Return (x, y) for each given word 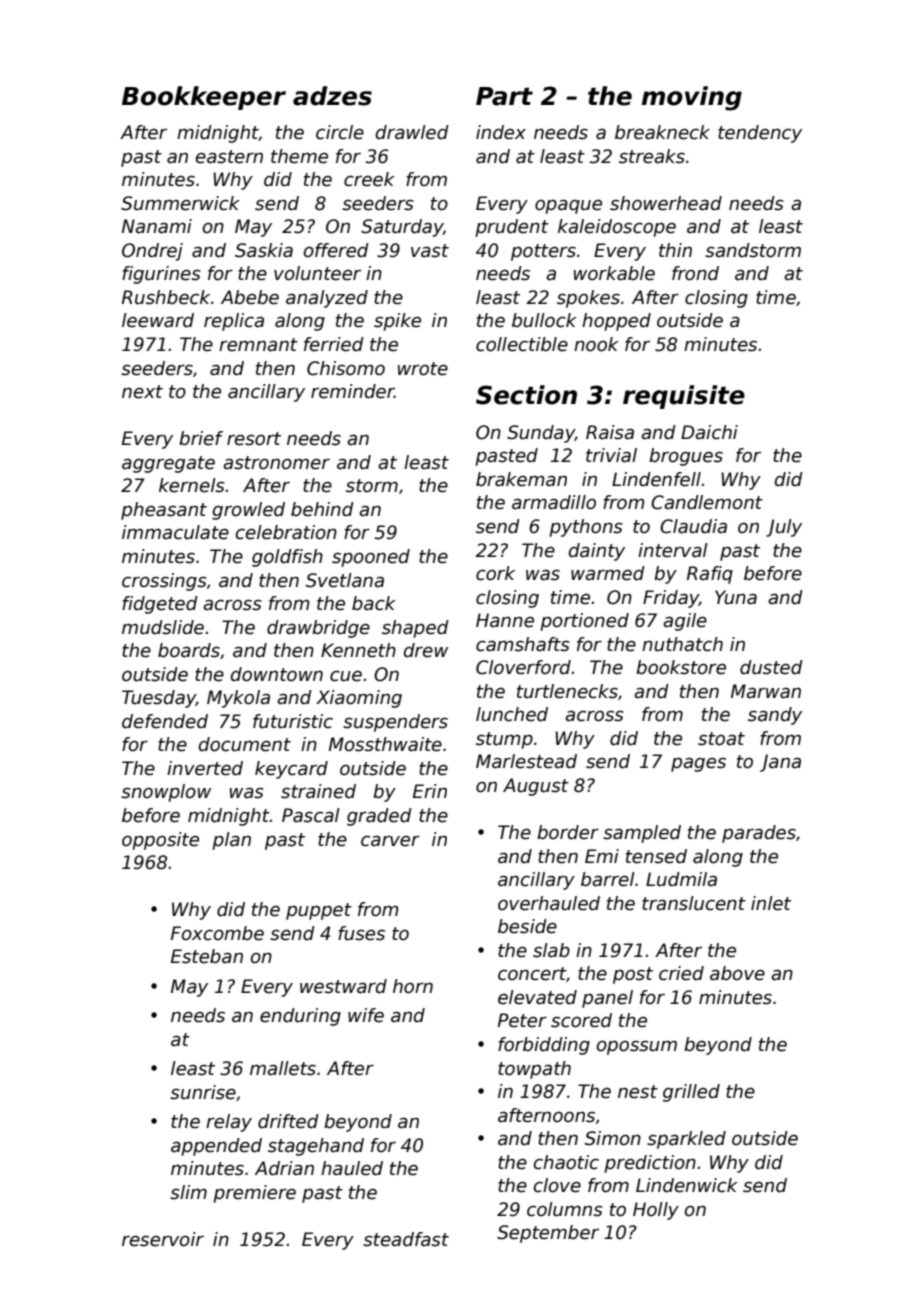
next (142, 392)
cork (495, 573)
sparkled (686, 1140)
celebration (286, 532)
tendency (760, 134)
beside (527, 926)
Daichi (709, 432)
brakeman (521, 479)
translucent (694, 903)
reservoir (163, 1239)
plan (231, 841)
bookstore (681, 667)
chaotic (566, 1162)
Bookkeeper (204, 98)
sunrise (203, 1092)
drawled (412, 132)
